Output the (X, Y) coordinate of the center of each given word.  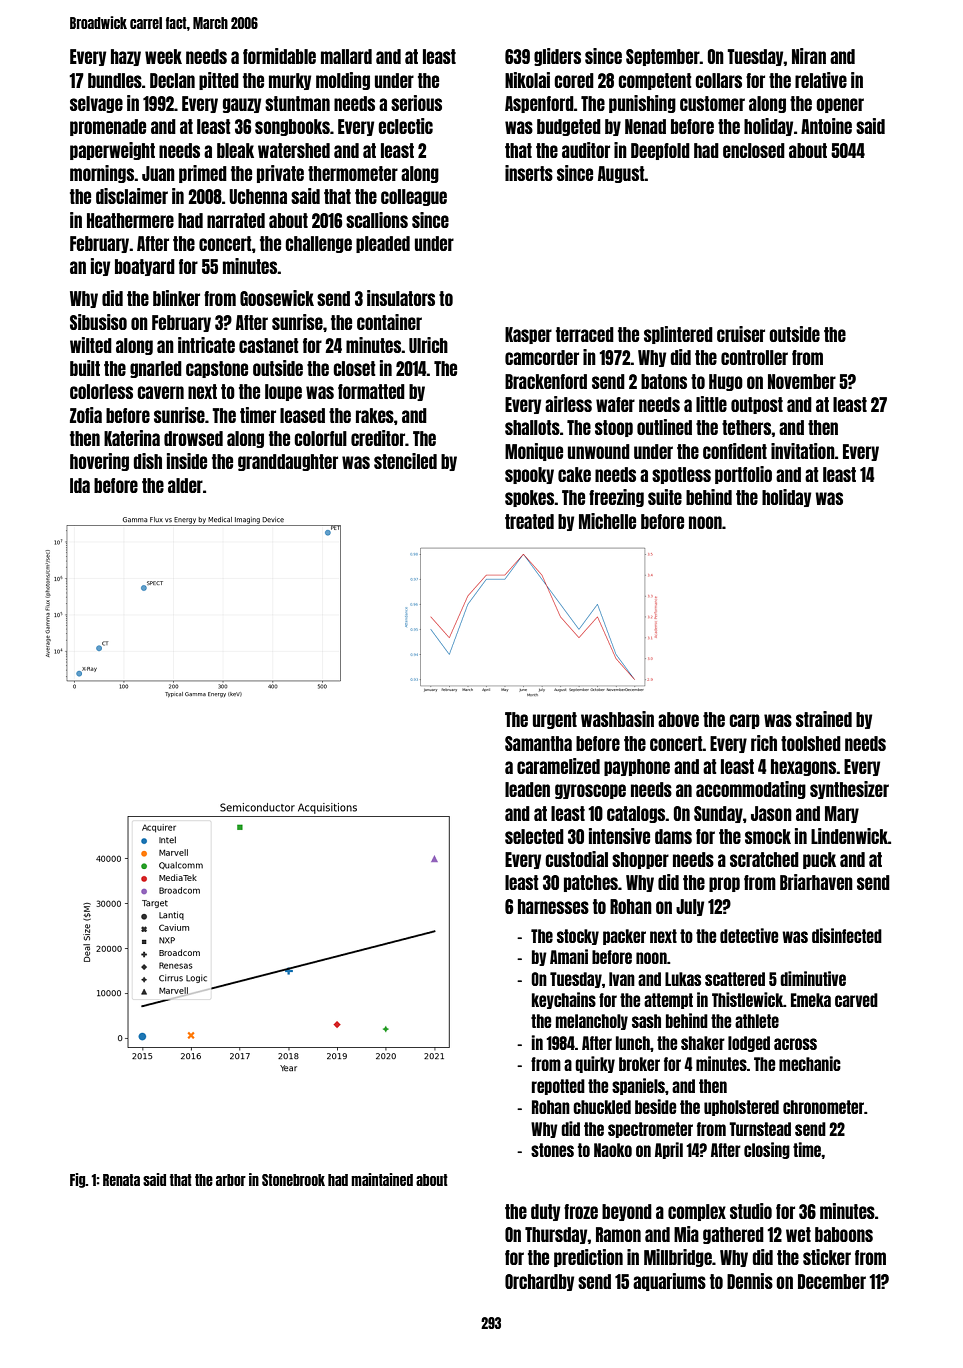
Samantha (538, 743)
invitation (803, 451)
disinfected (847, 935)
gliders (557, 57)
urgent (555, 720)
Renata (121, 1180)
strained (824, 719)
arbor (231, 1180)
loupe (283, 392)
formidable (279, 56)
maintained (382, 1179)
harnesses (553, 906)
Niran (809, 56)
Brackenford (546, 381)
